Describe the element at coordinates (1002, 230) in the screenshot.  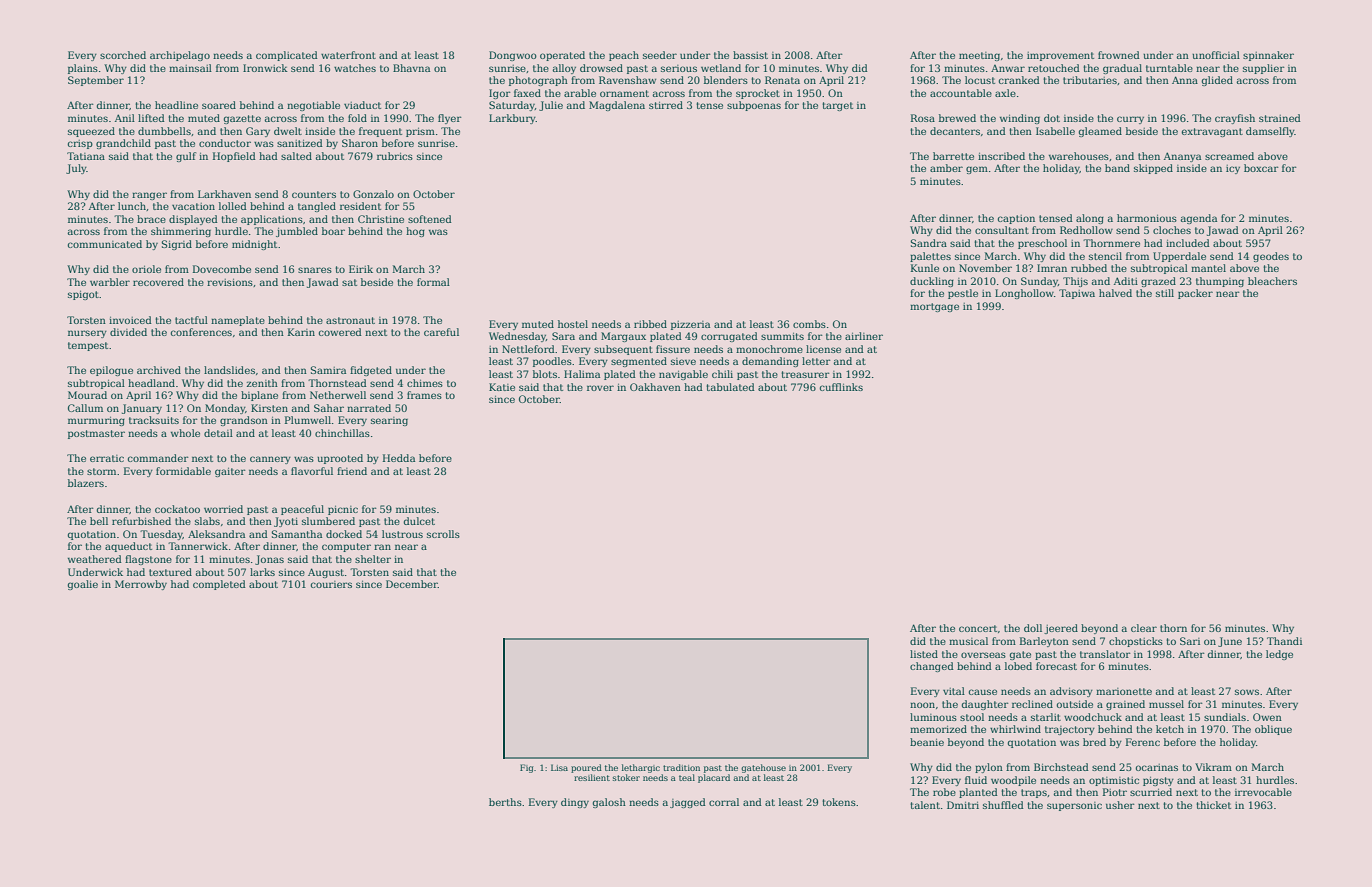
I see `consultant` at that location.
